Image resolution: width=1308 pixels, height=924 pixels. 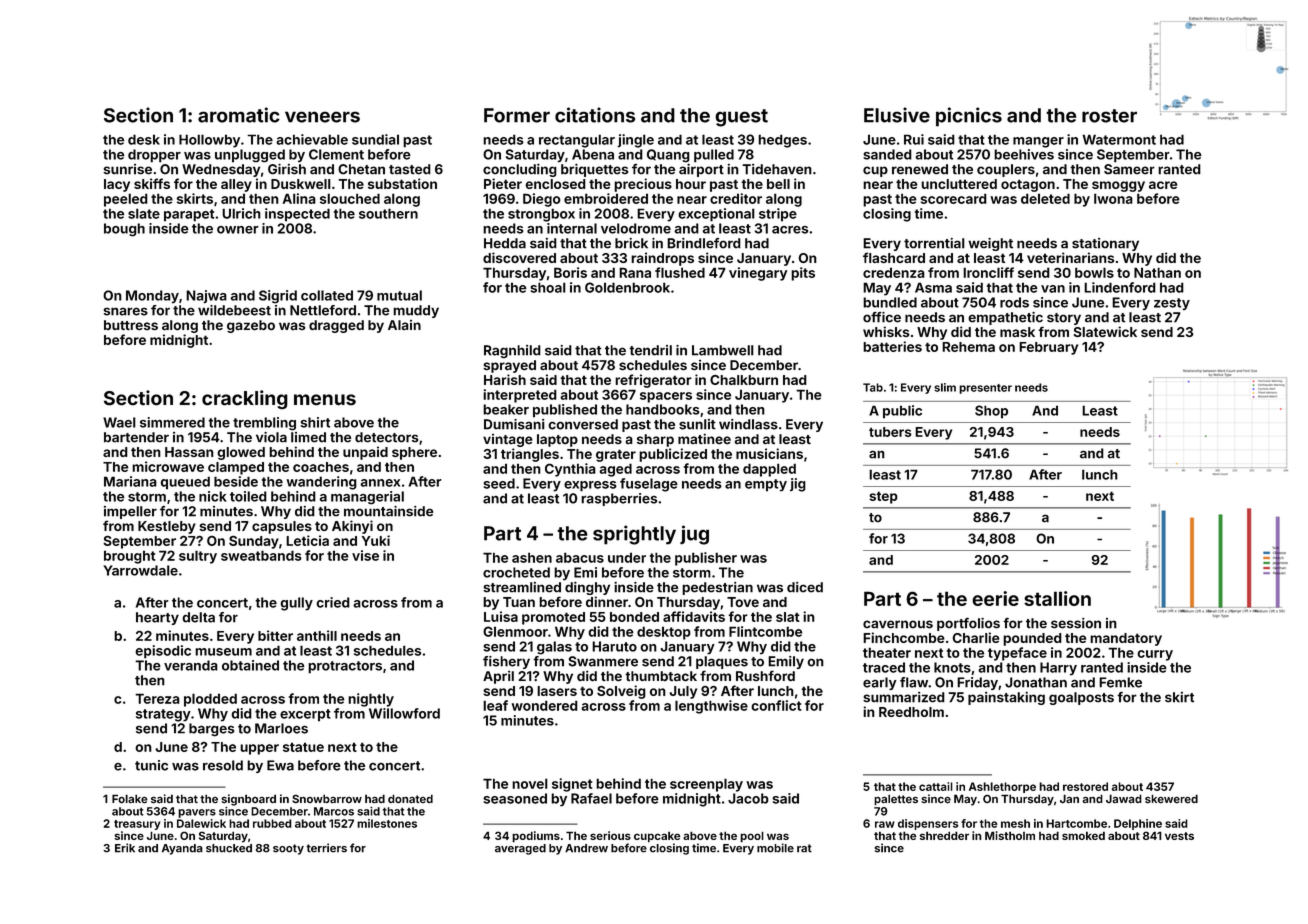 I want to click on zesty, so click(x=1172, y=304).
